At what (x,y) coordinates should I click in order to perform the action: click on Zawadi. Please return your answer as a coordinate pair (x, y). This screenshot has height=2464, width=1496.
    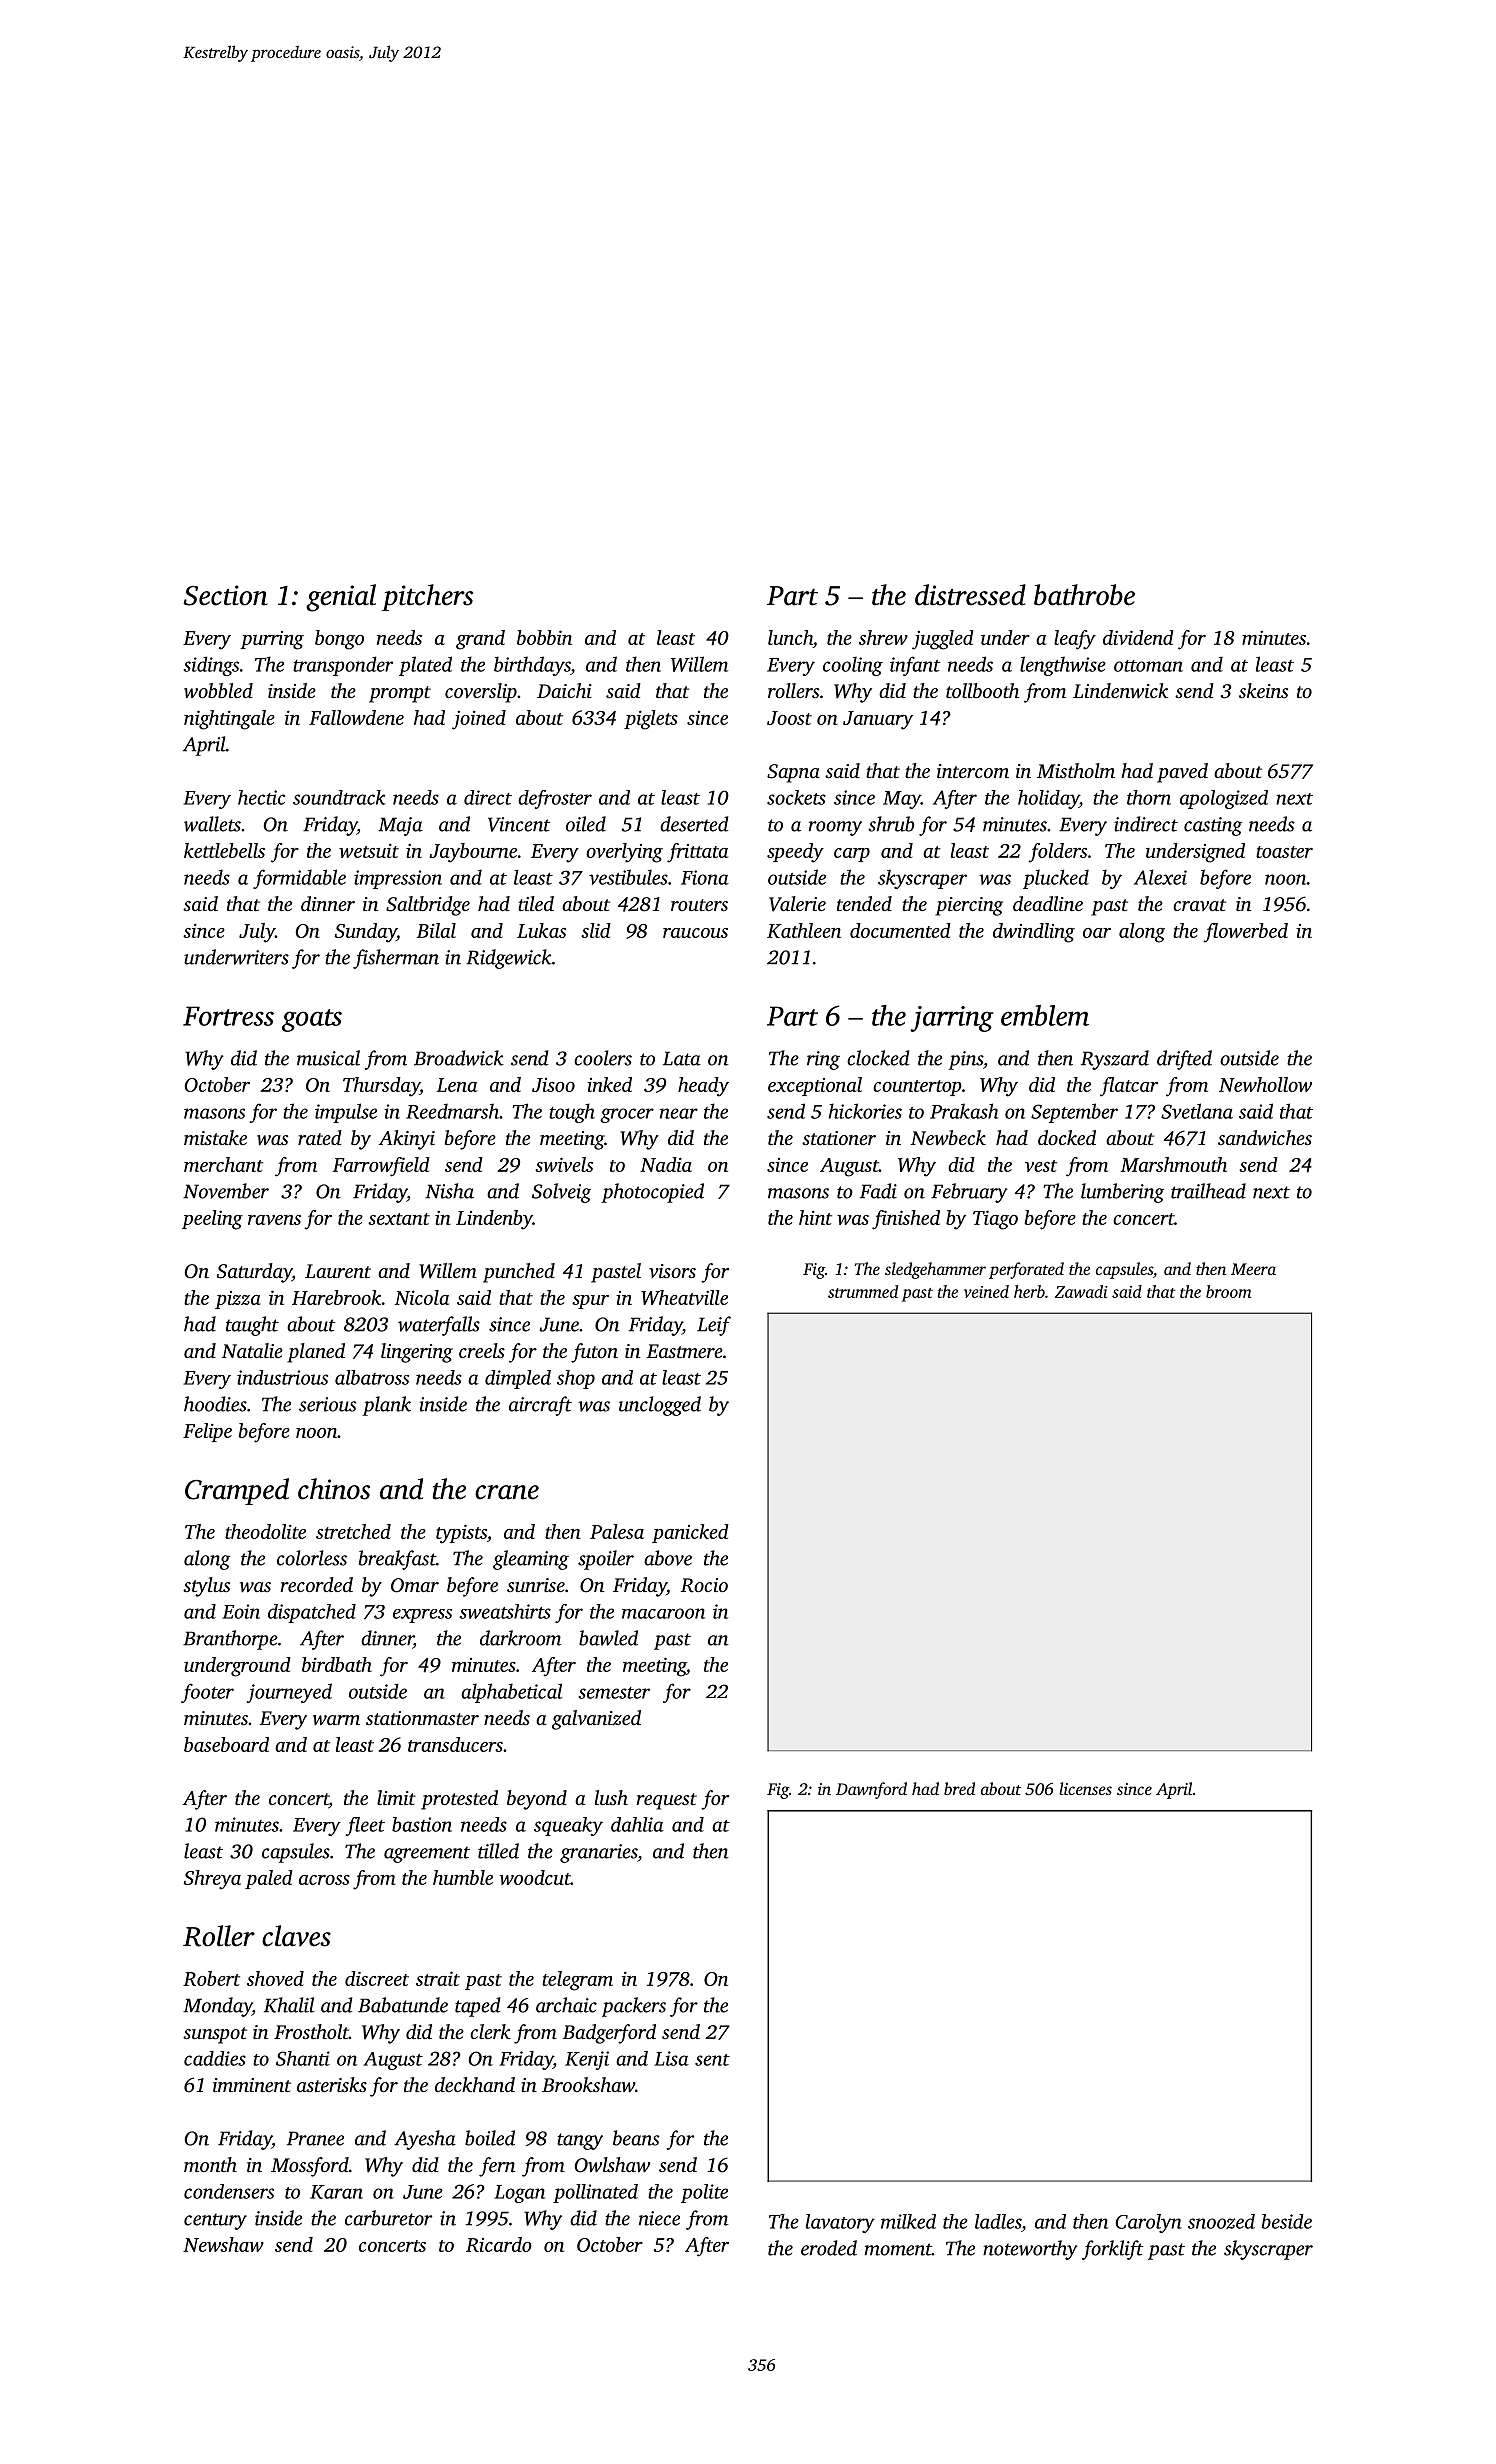
    Looking at the image, I should click on (1081, 1291).
